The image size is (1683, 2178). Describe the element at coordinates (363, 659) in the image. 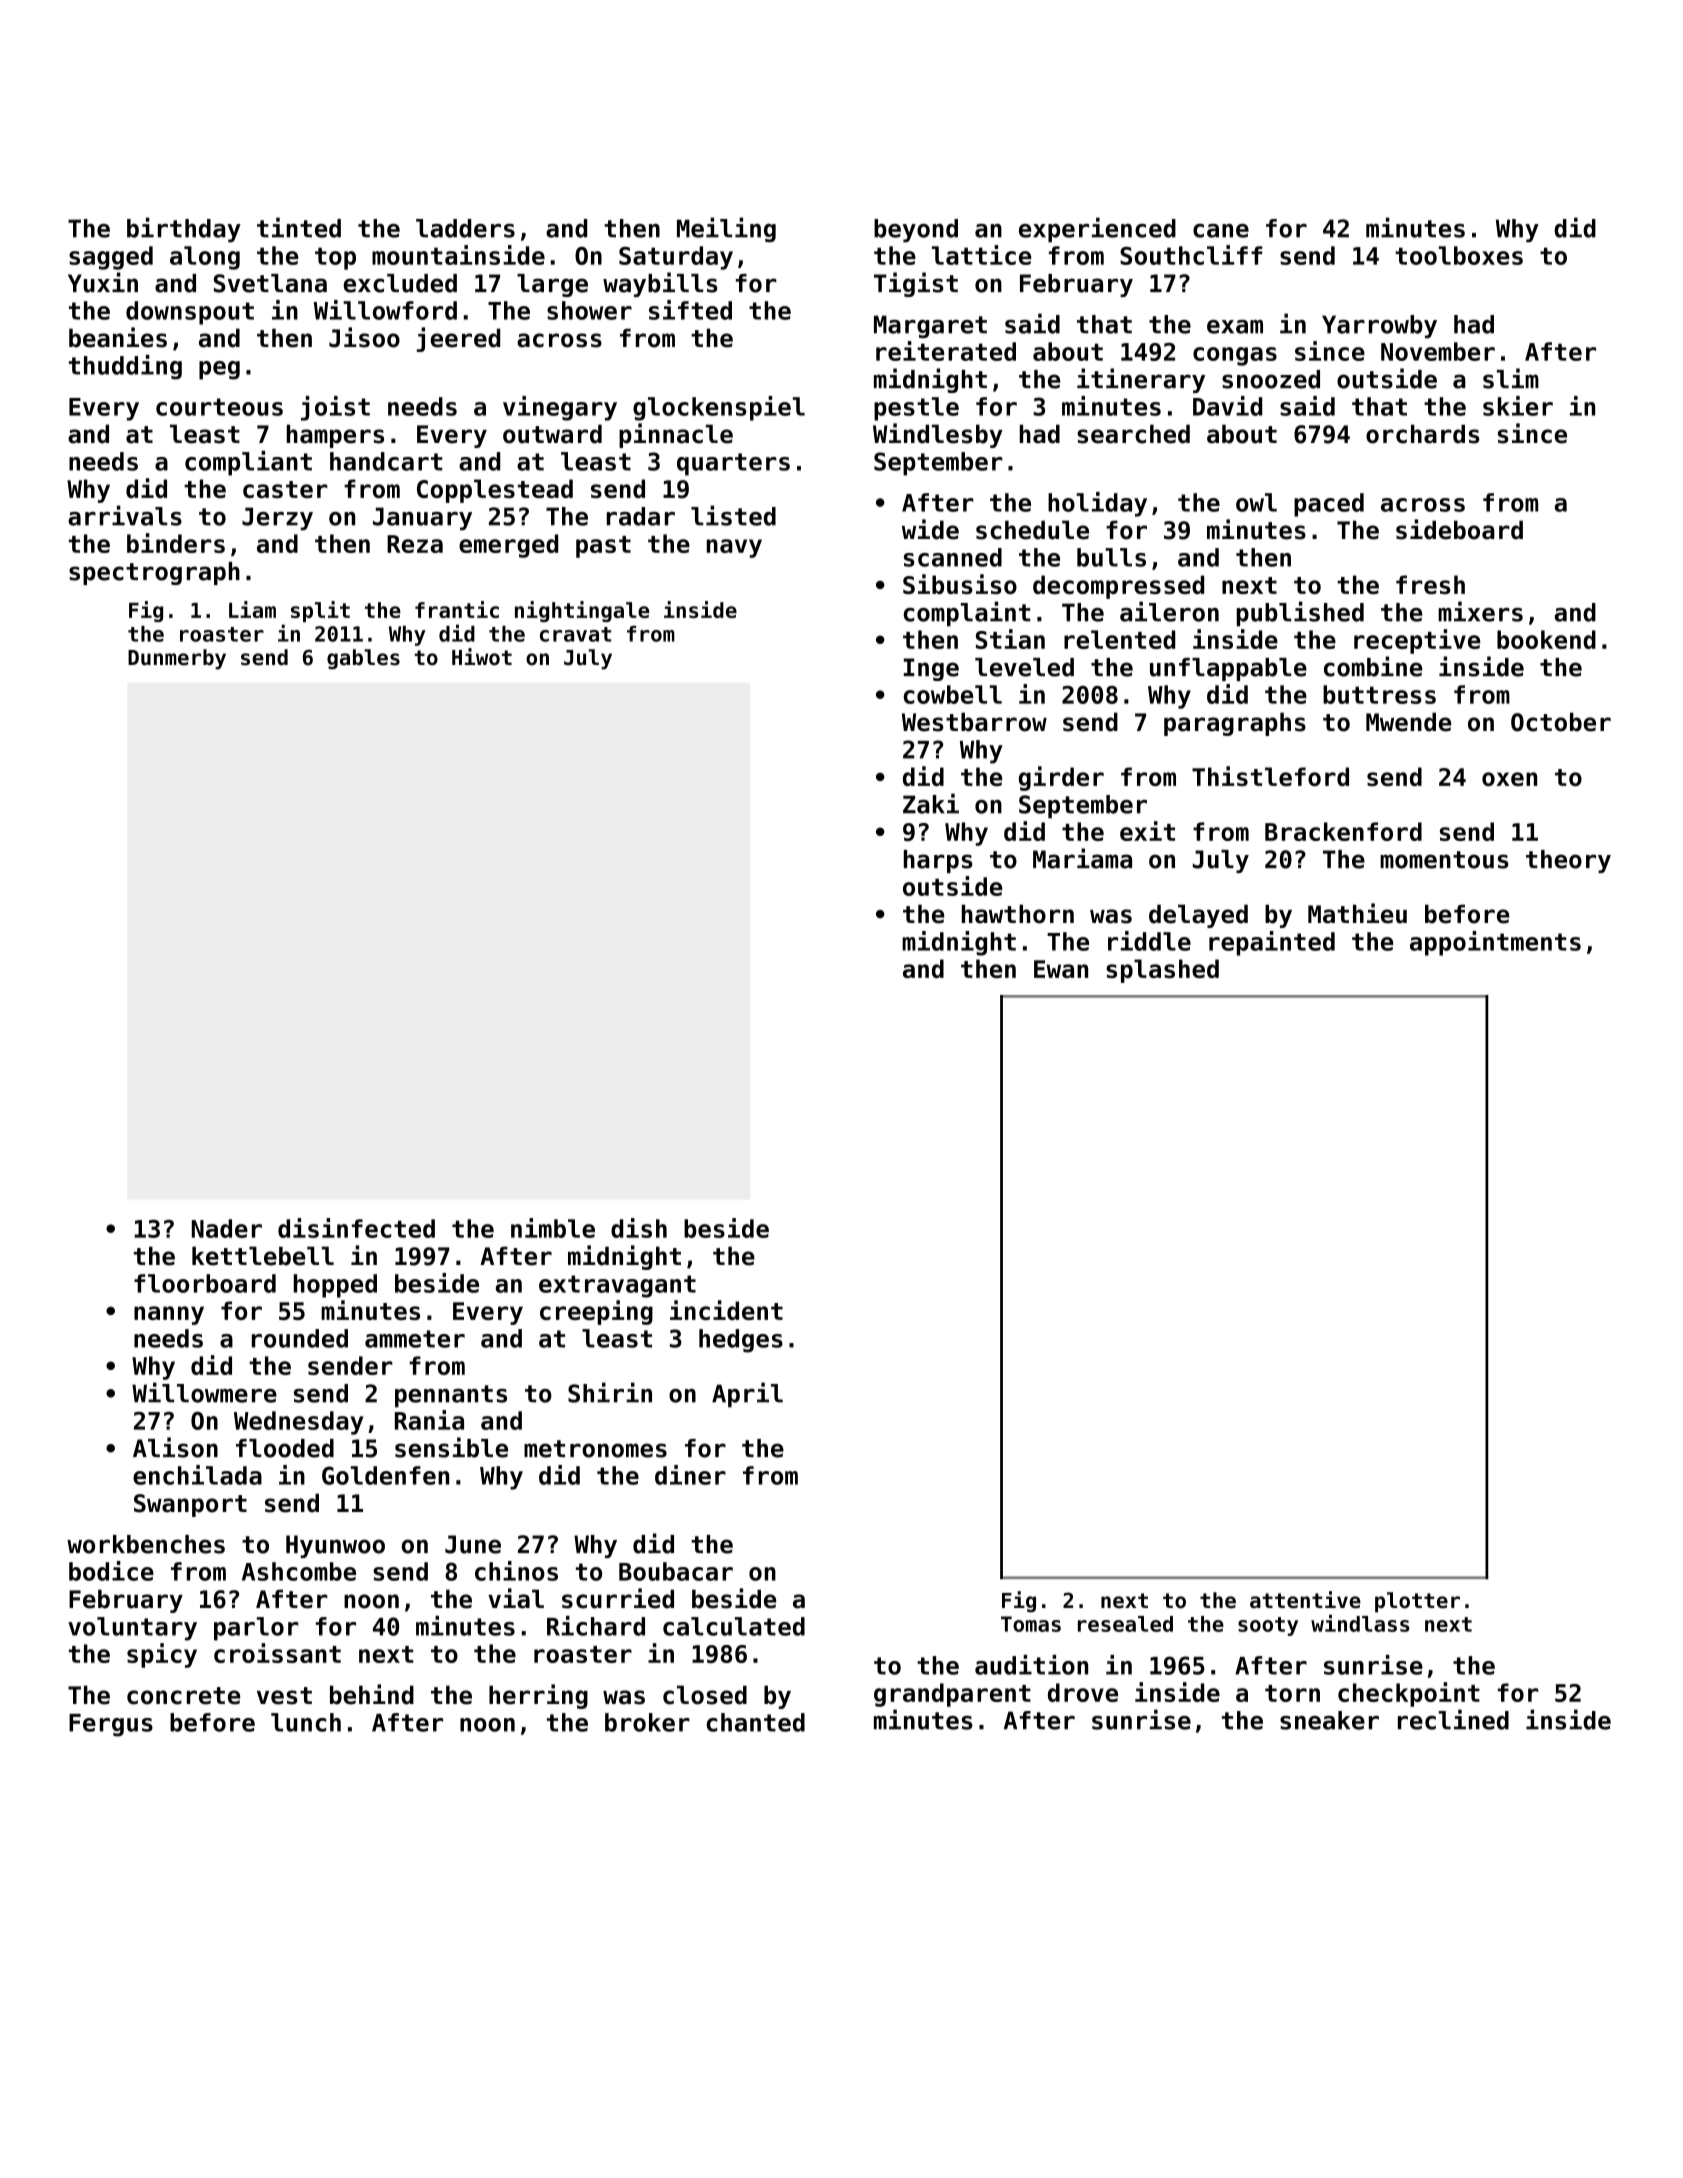

I see `gables` at that location.
